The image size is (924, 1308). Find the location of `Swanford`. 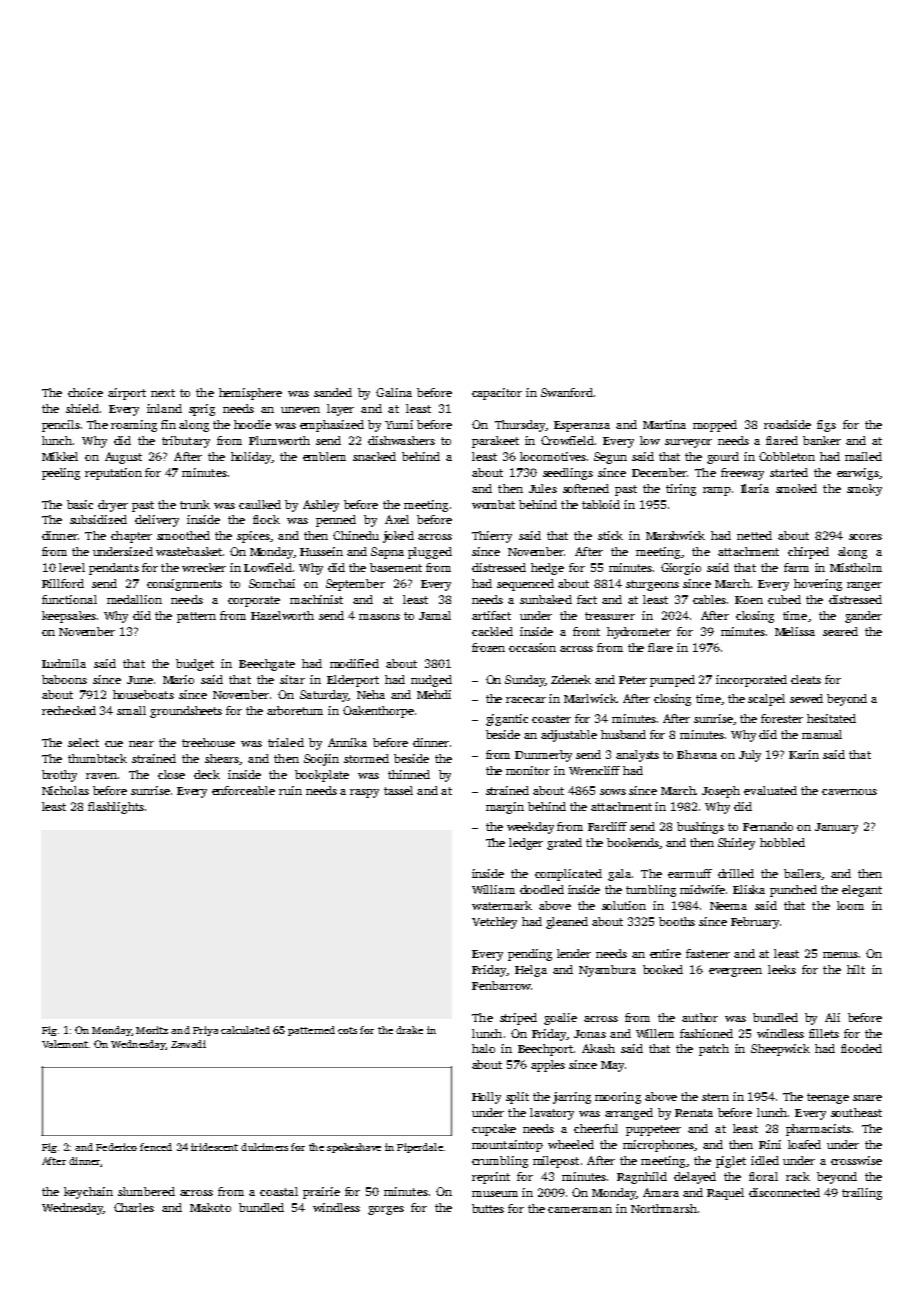

Swanford is located at coordinates (567, 392).
